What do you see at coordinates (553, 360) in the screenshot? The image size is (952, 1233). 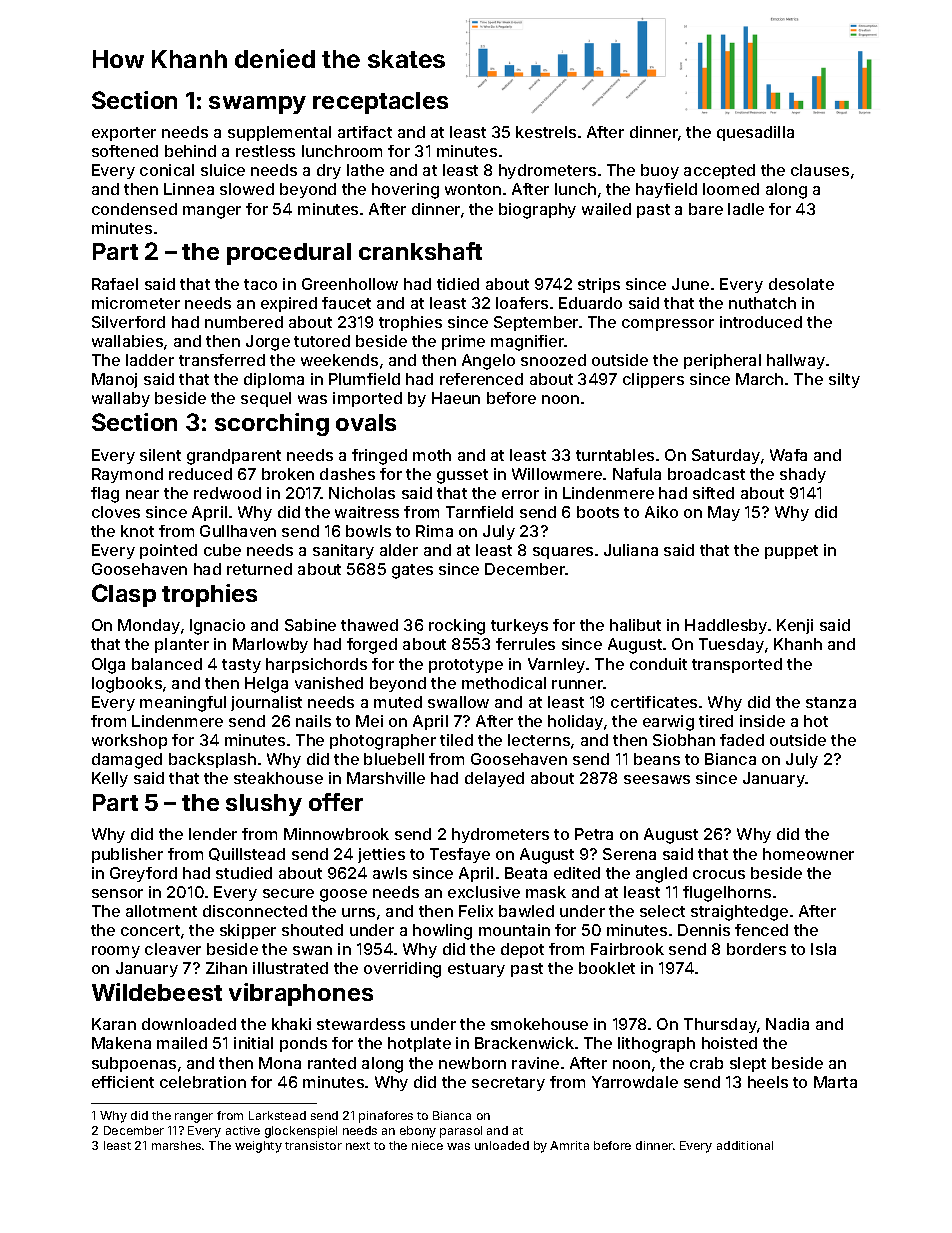 I see `snoozed` at bounding box center [553, 360].
